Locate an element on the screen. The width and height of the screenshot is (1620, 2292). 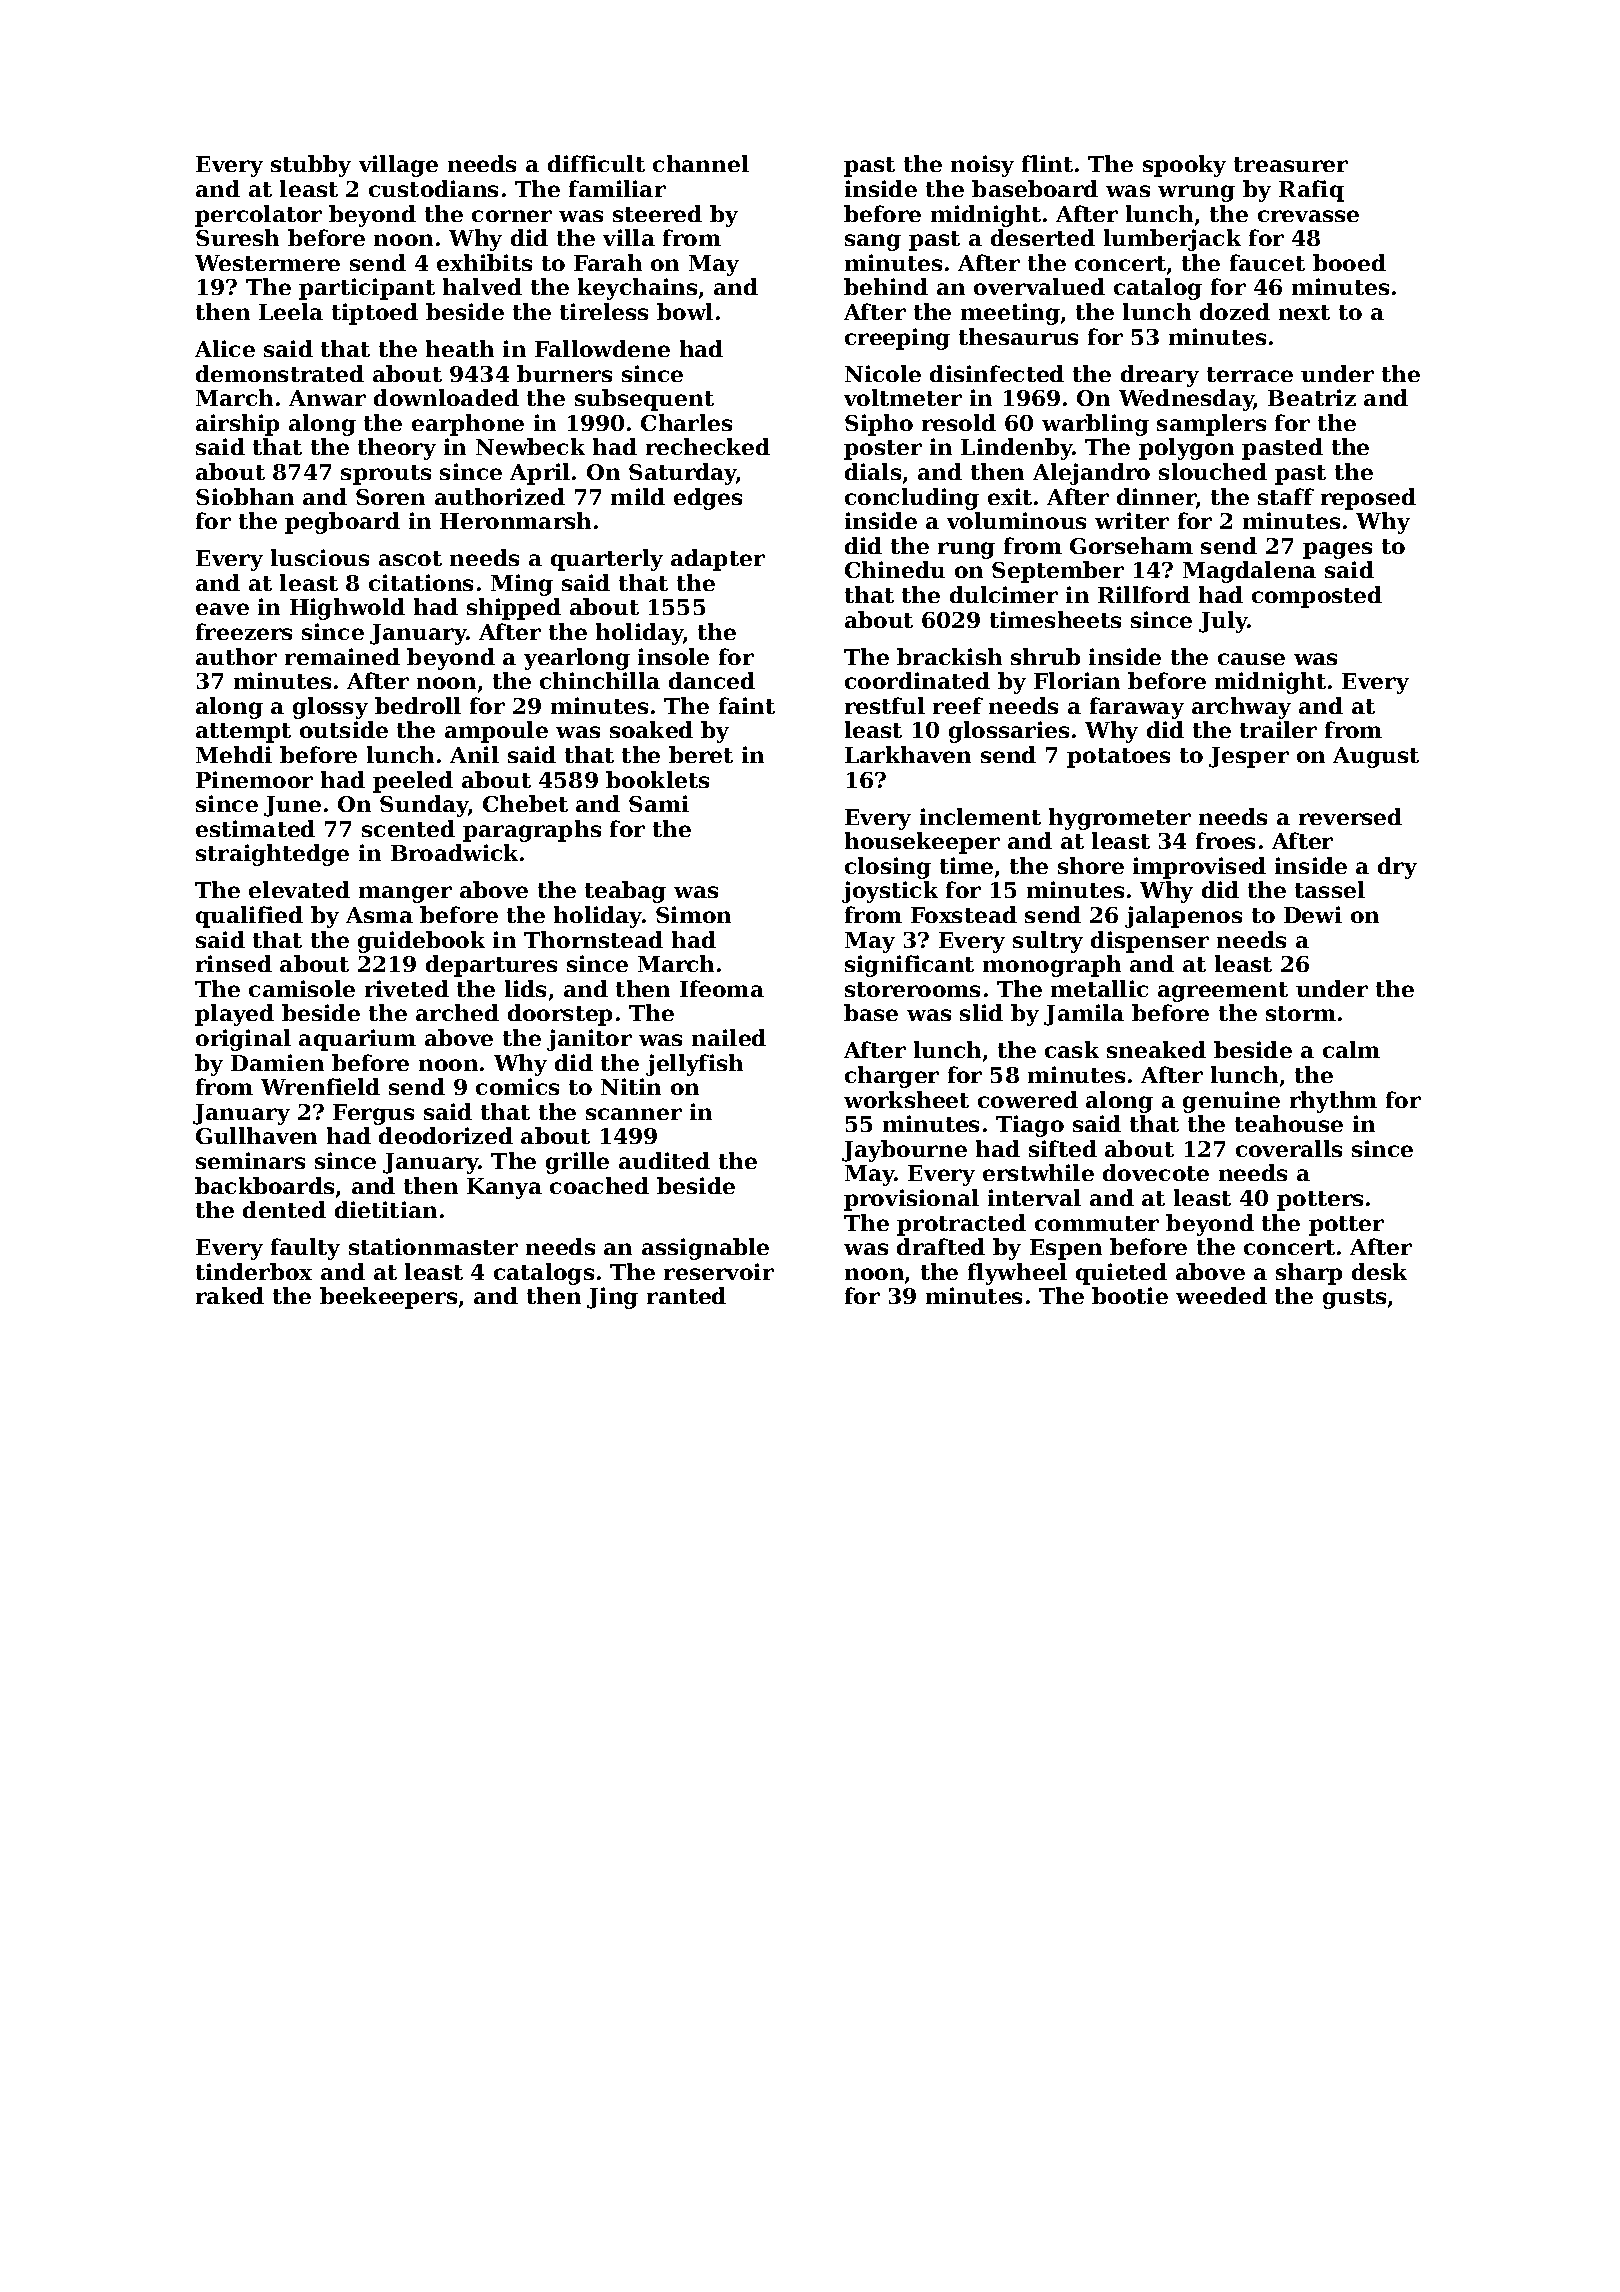
tassel is located at coordinates (1330, 889).
